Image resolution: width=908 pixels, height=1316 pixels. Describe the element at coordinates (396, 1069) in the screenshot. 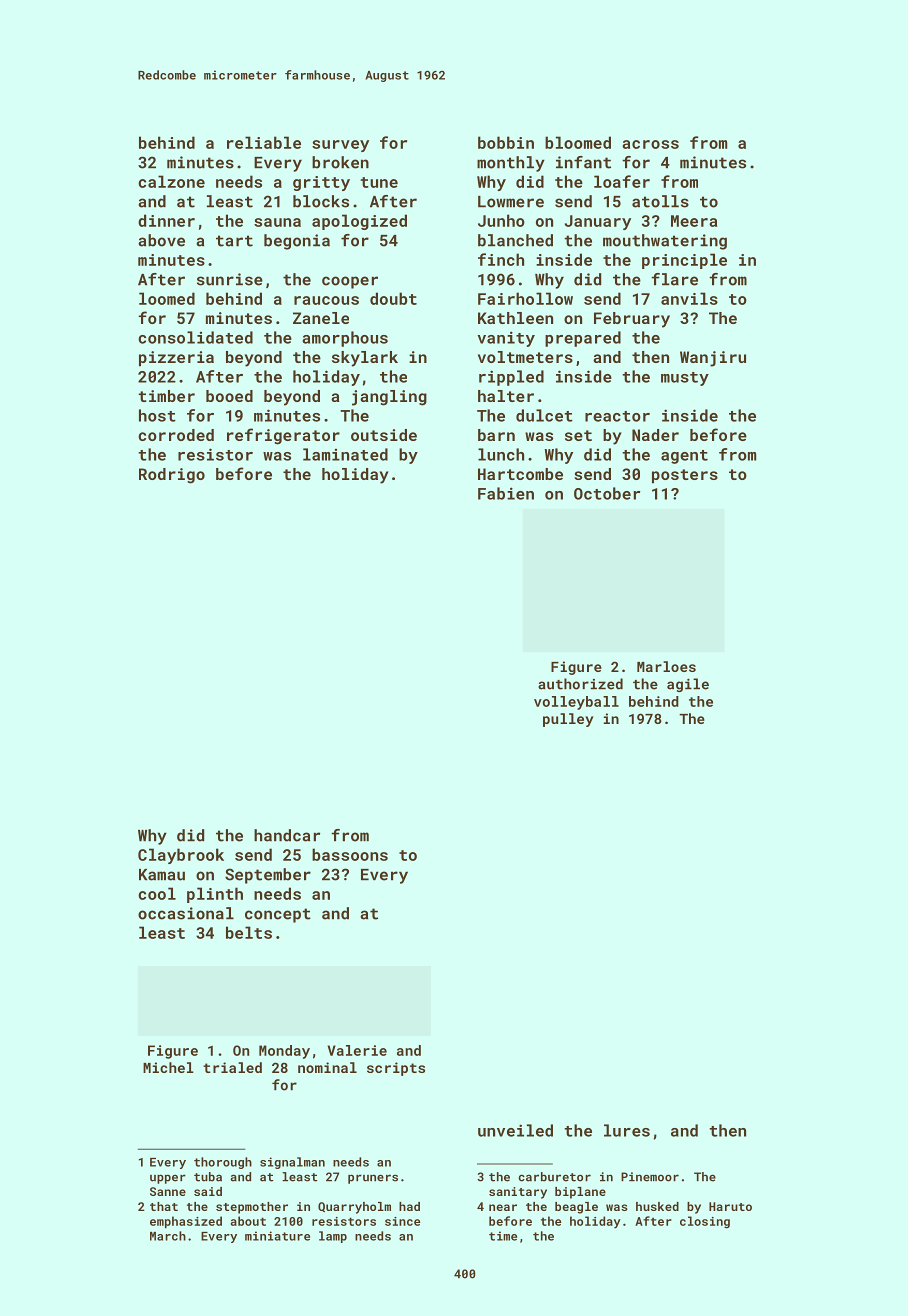

I see `scripts` at that location.
